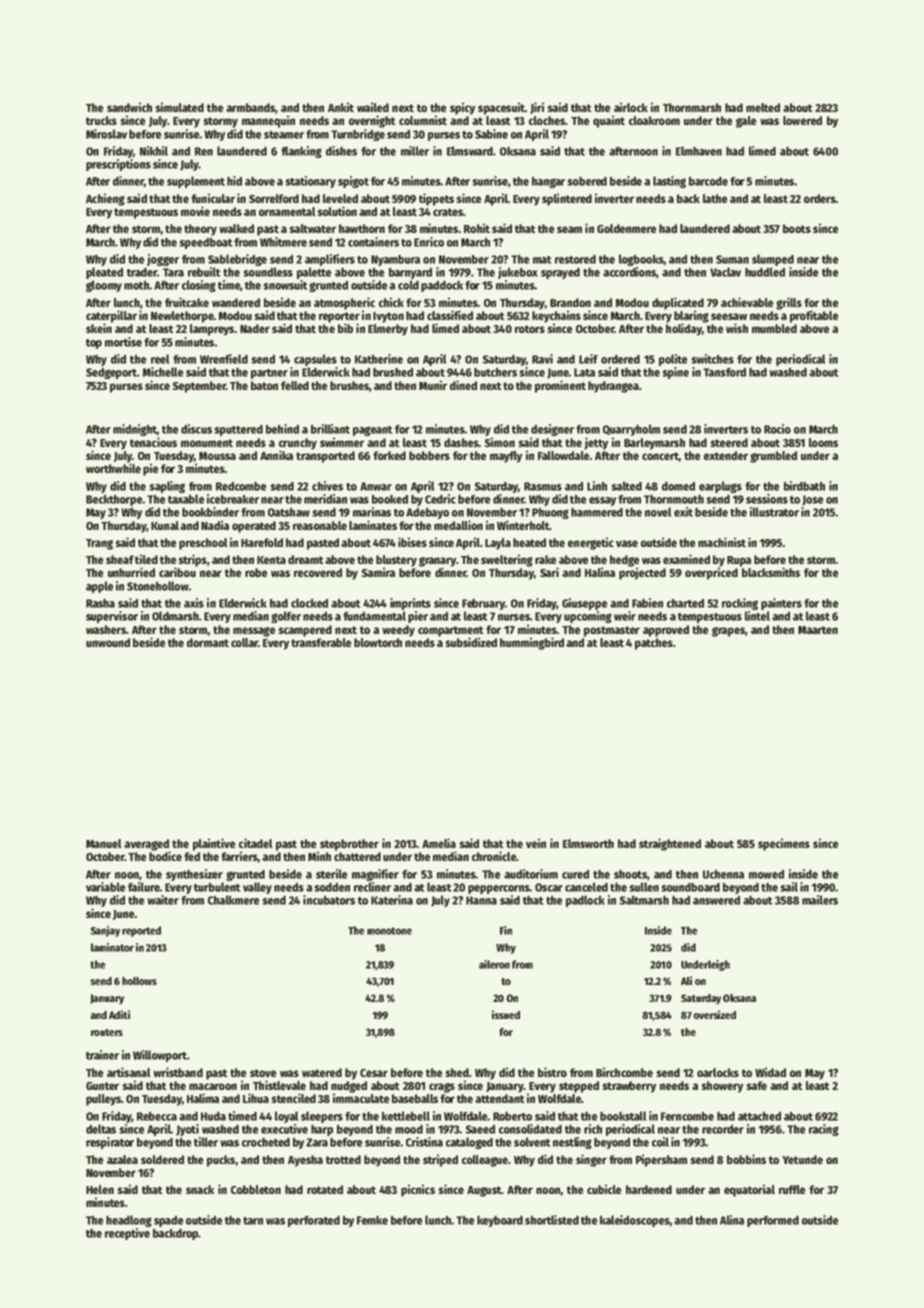 The width and height of the screenshot is (924, 1308). Describe the element at coordinates (106, 887) in the screenshot. I see `variable` at that location.
